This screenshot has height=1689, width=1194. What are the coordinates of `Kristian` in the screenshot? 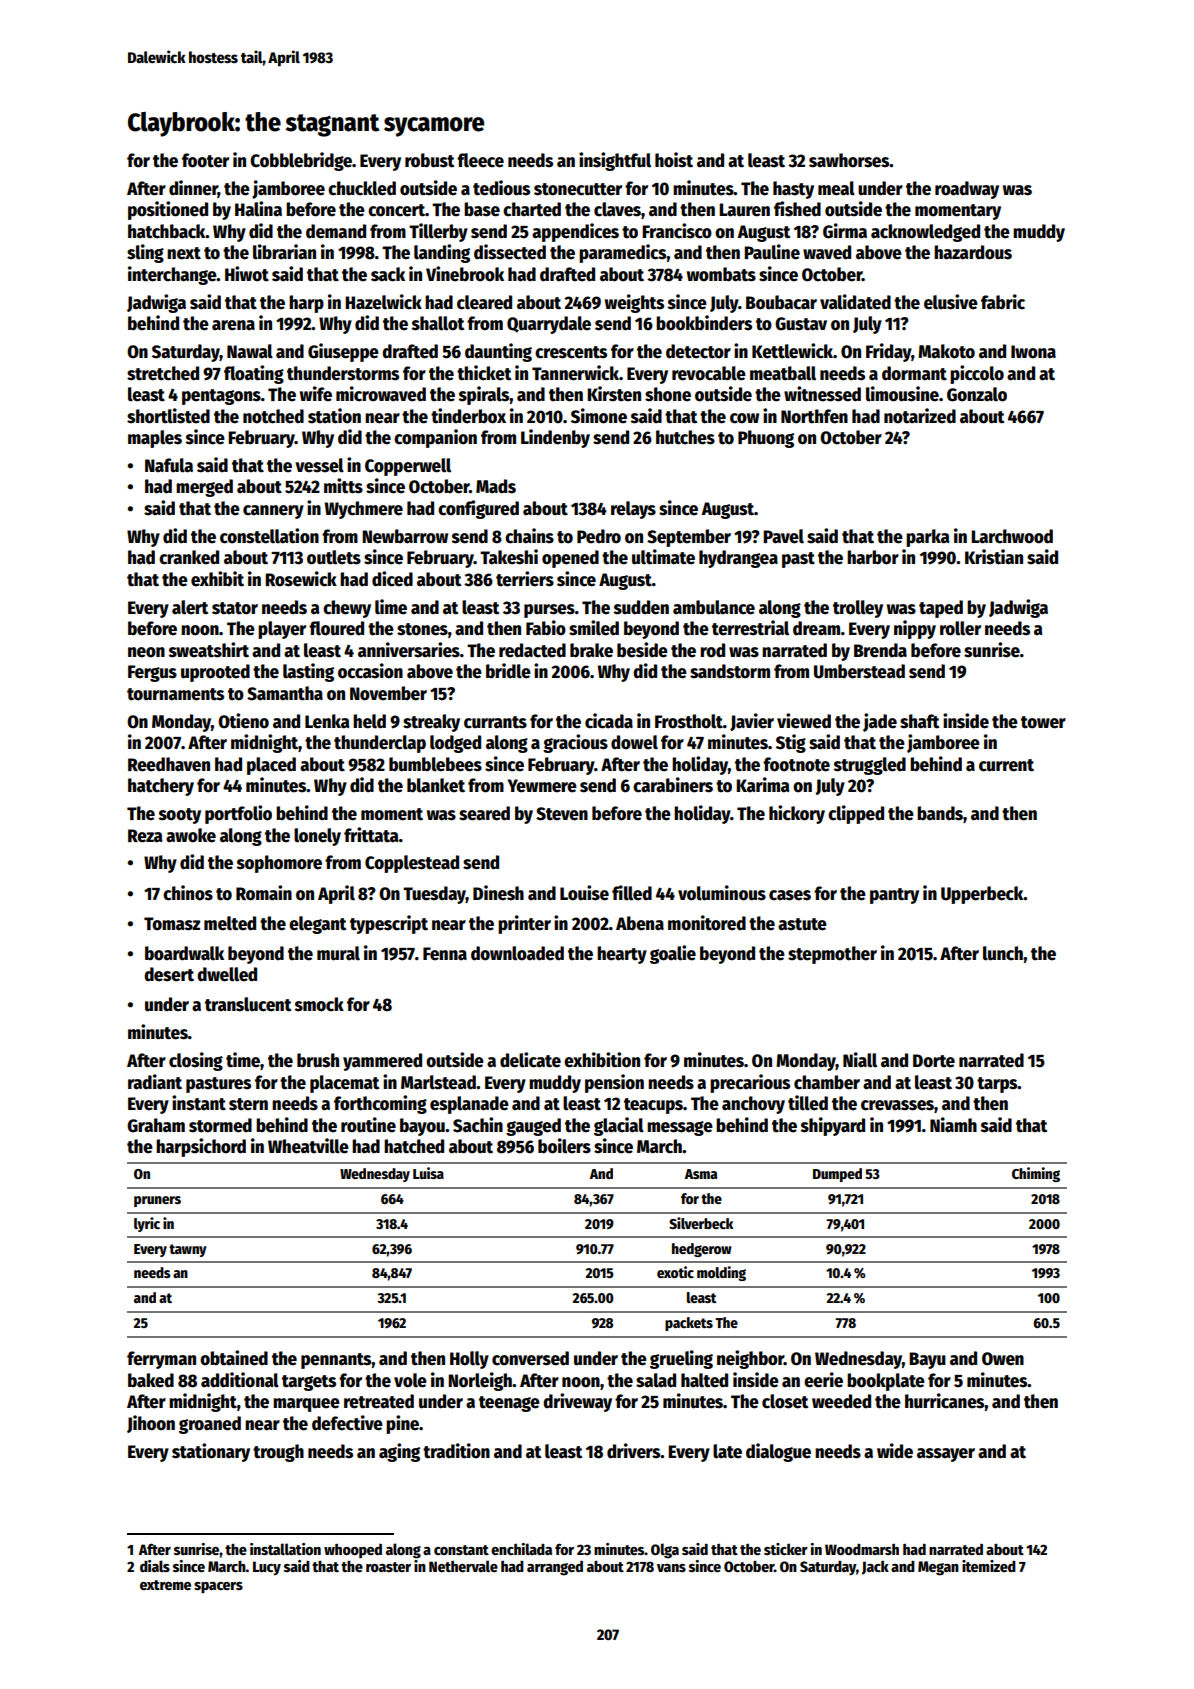 It's located at (994, 557).
